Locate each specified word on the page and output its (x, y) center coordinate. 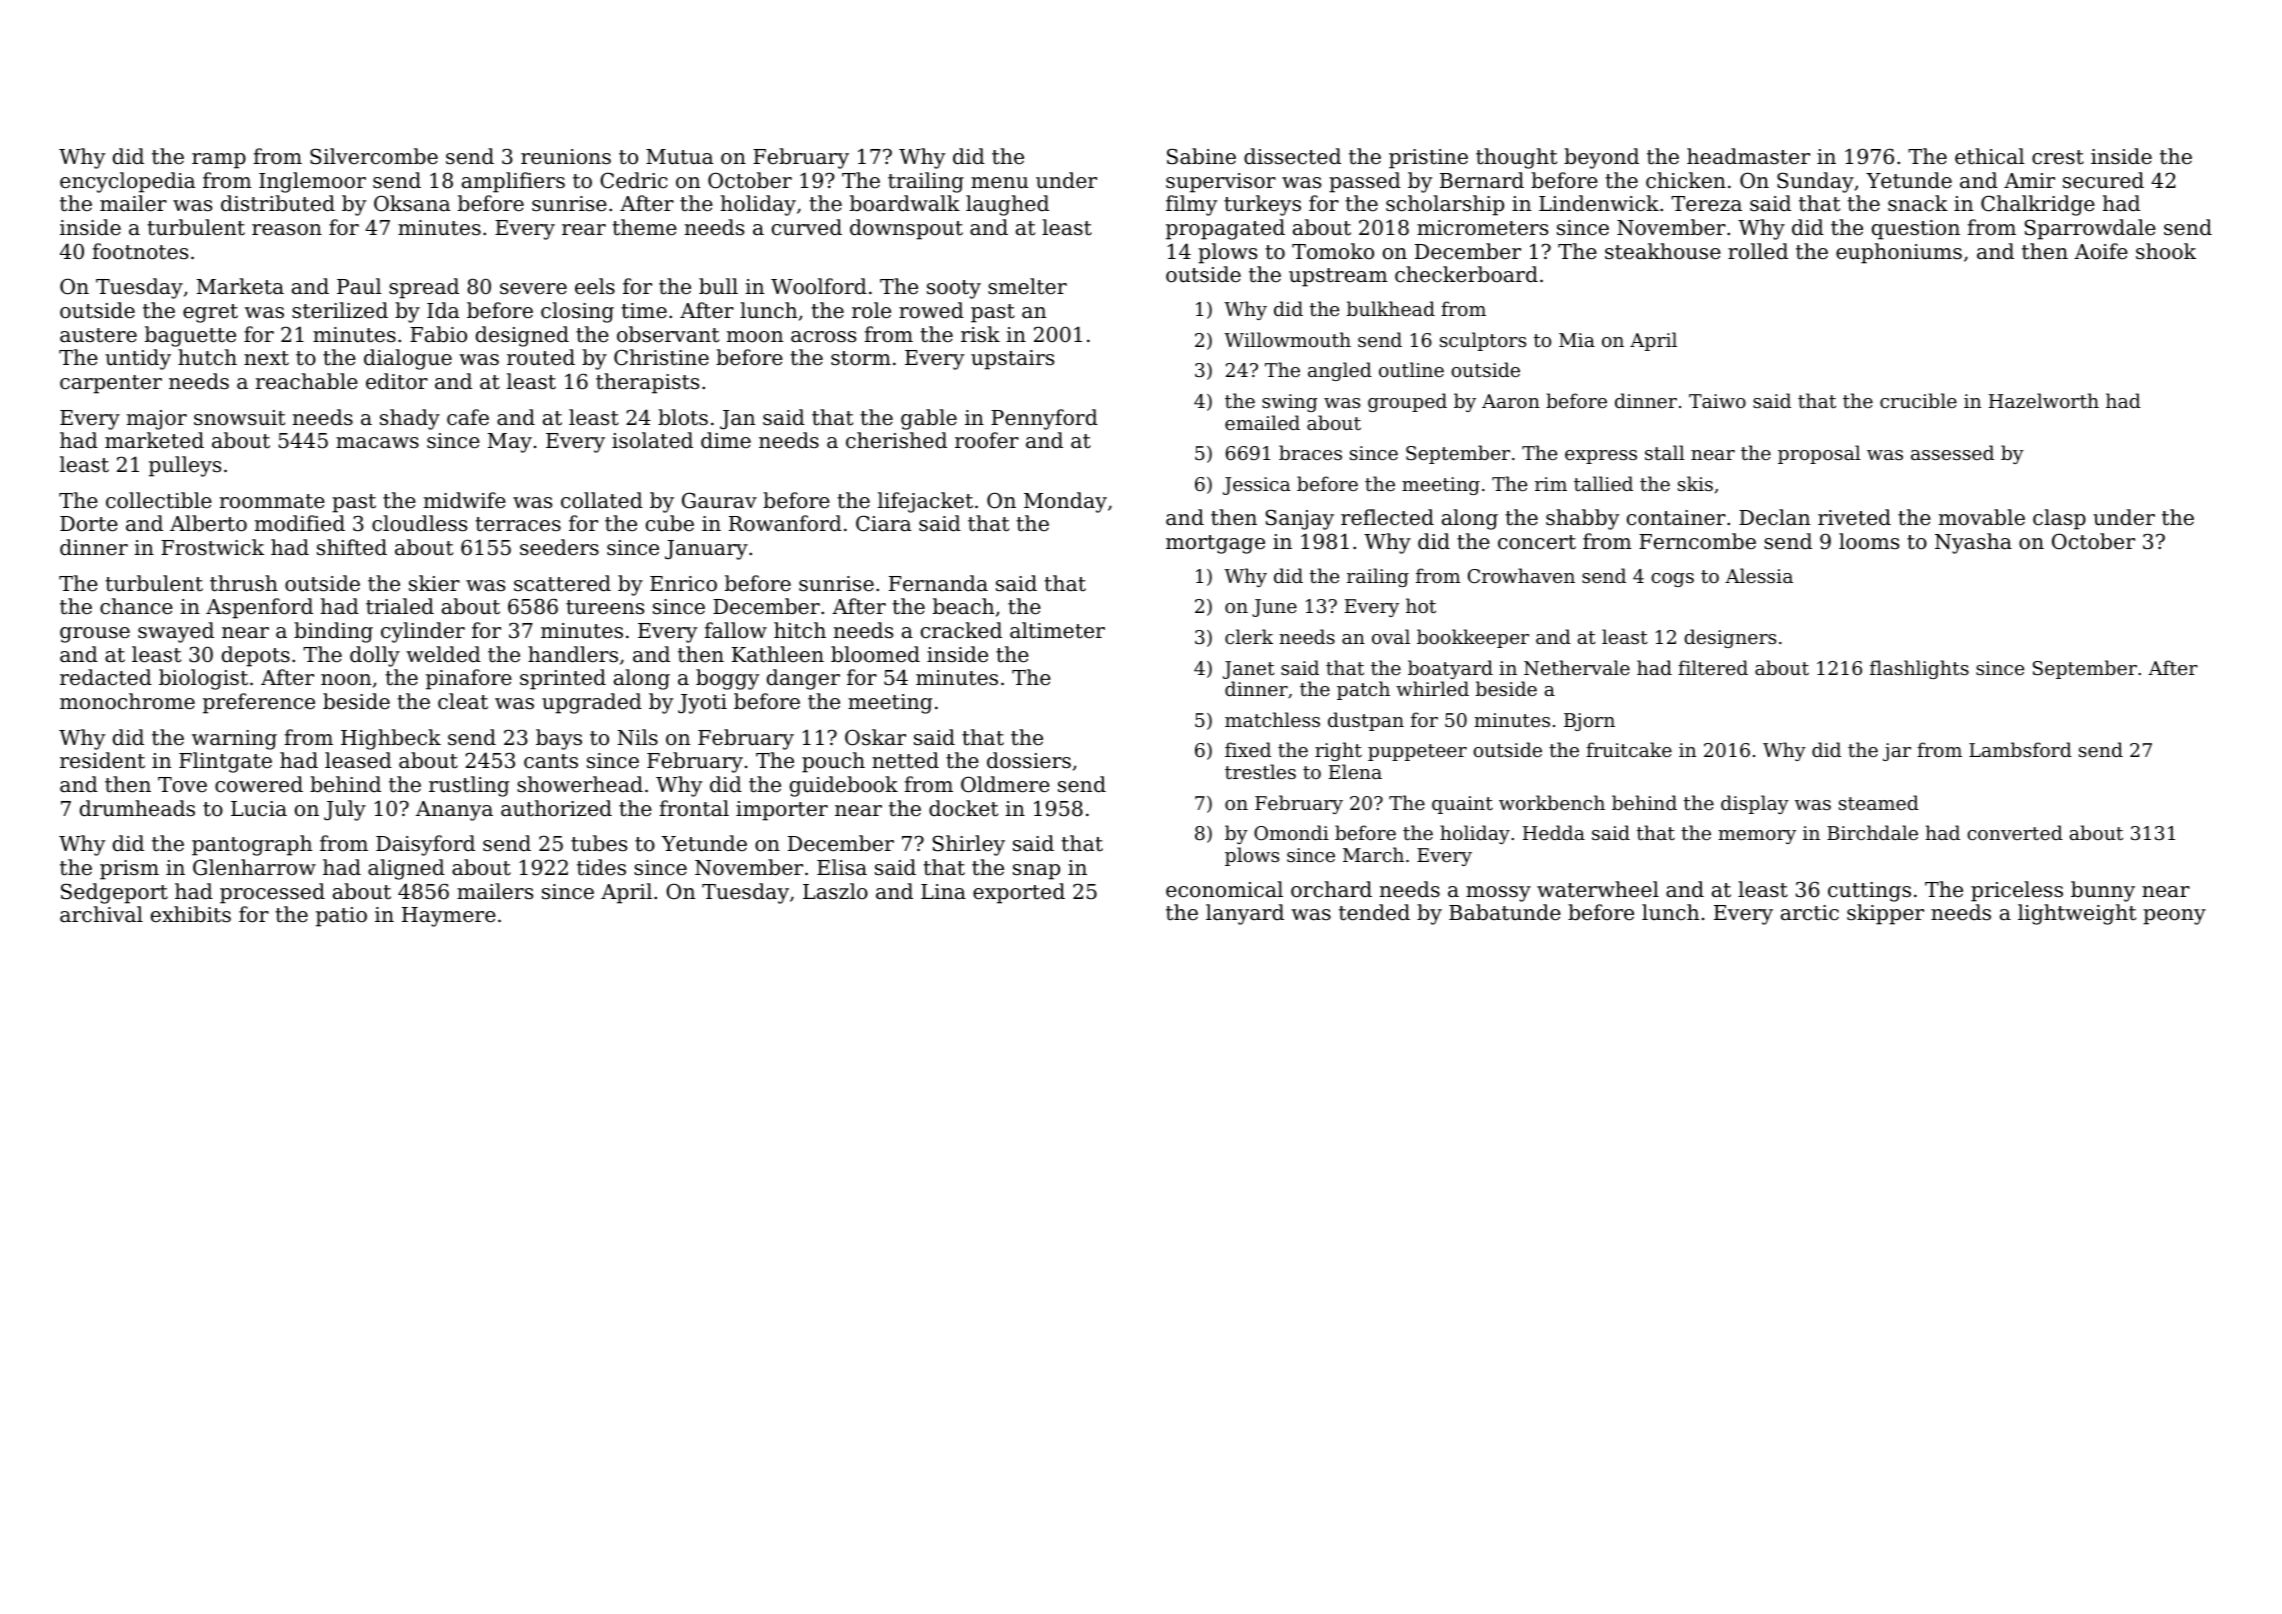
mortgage (1215, 544)
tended (1374, 912)
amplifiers (513, 182)
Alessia (1759, 575)
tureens (605, 607)
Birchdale (1872, 832)
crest (2058, 157)
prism (129, 870)
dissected (1292, 156)
